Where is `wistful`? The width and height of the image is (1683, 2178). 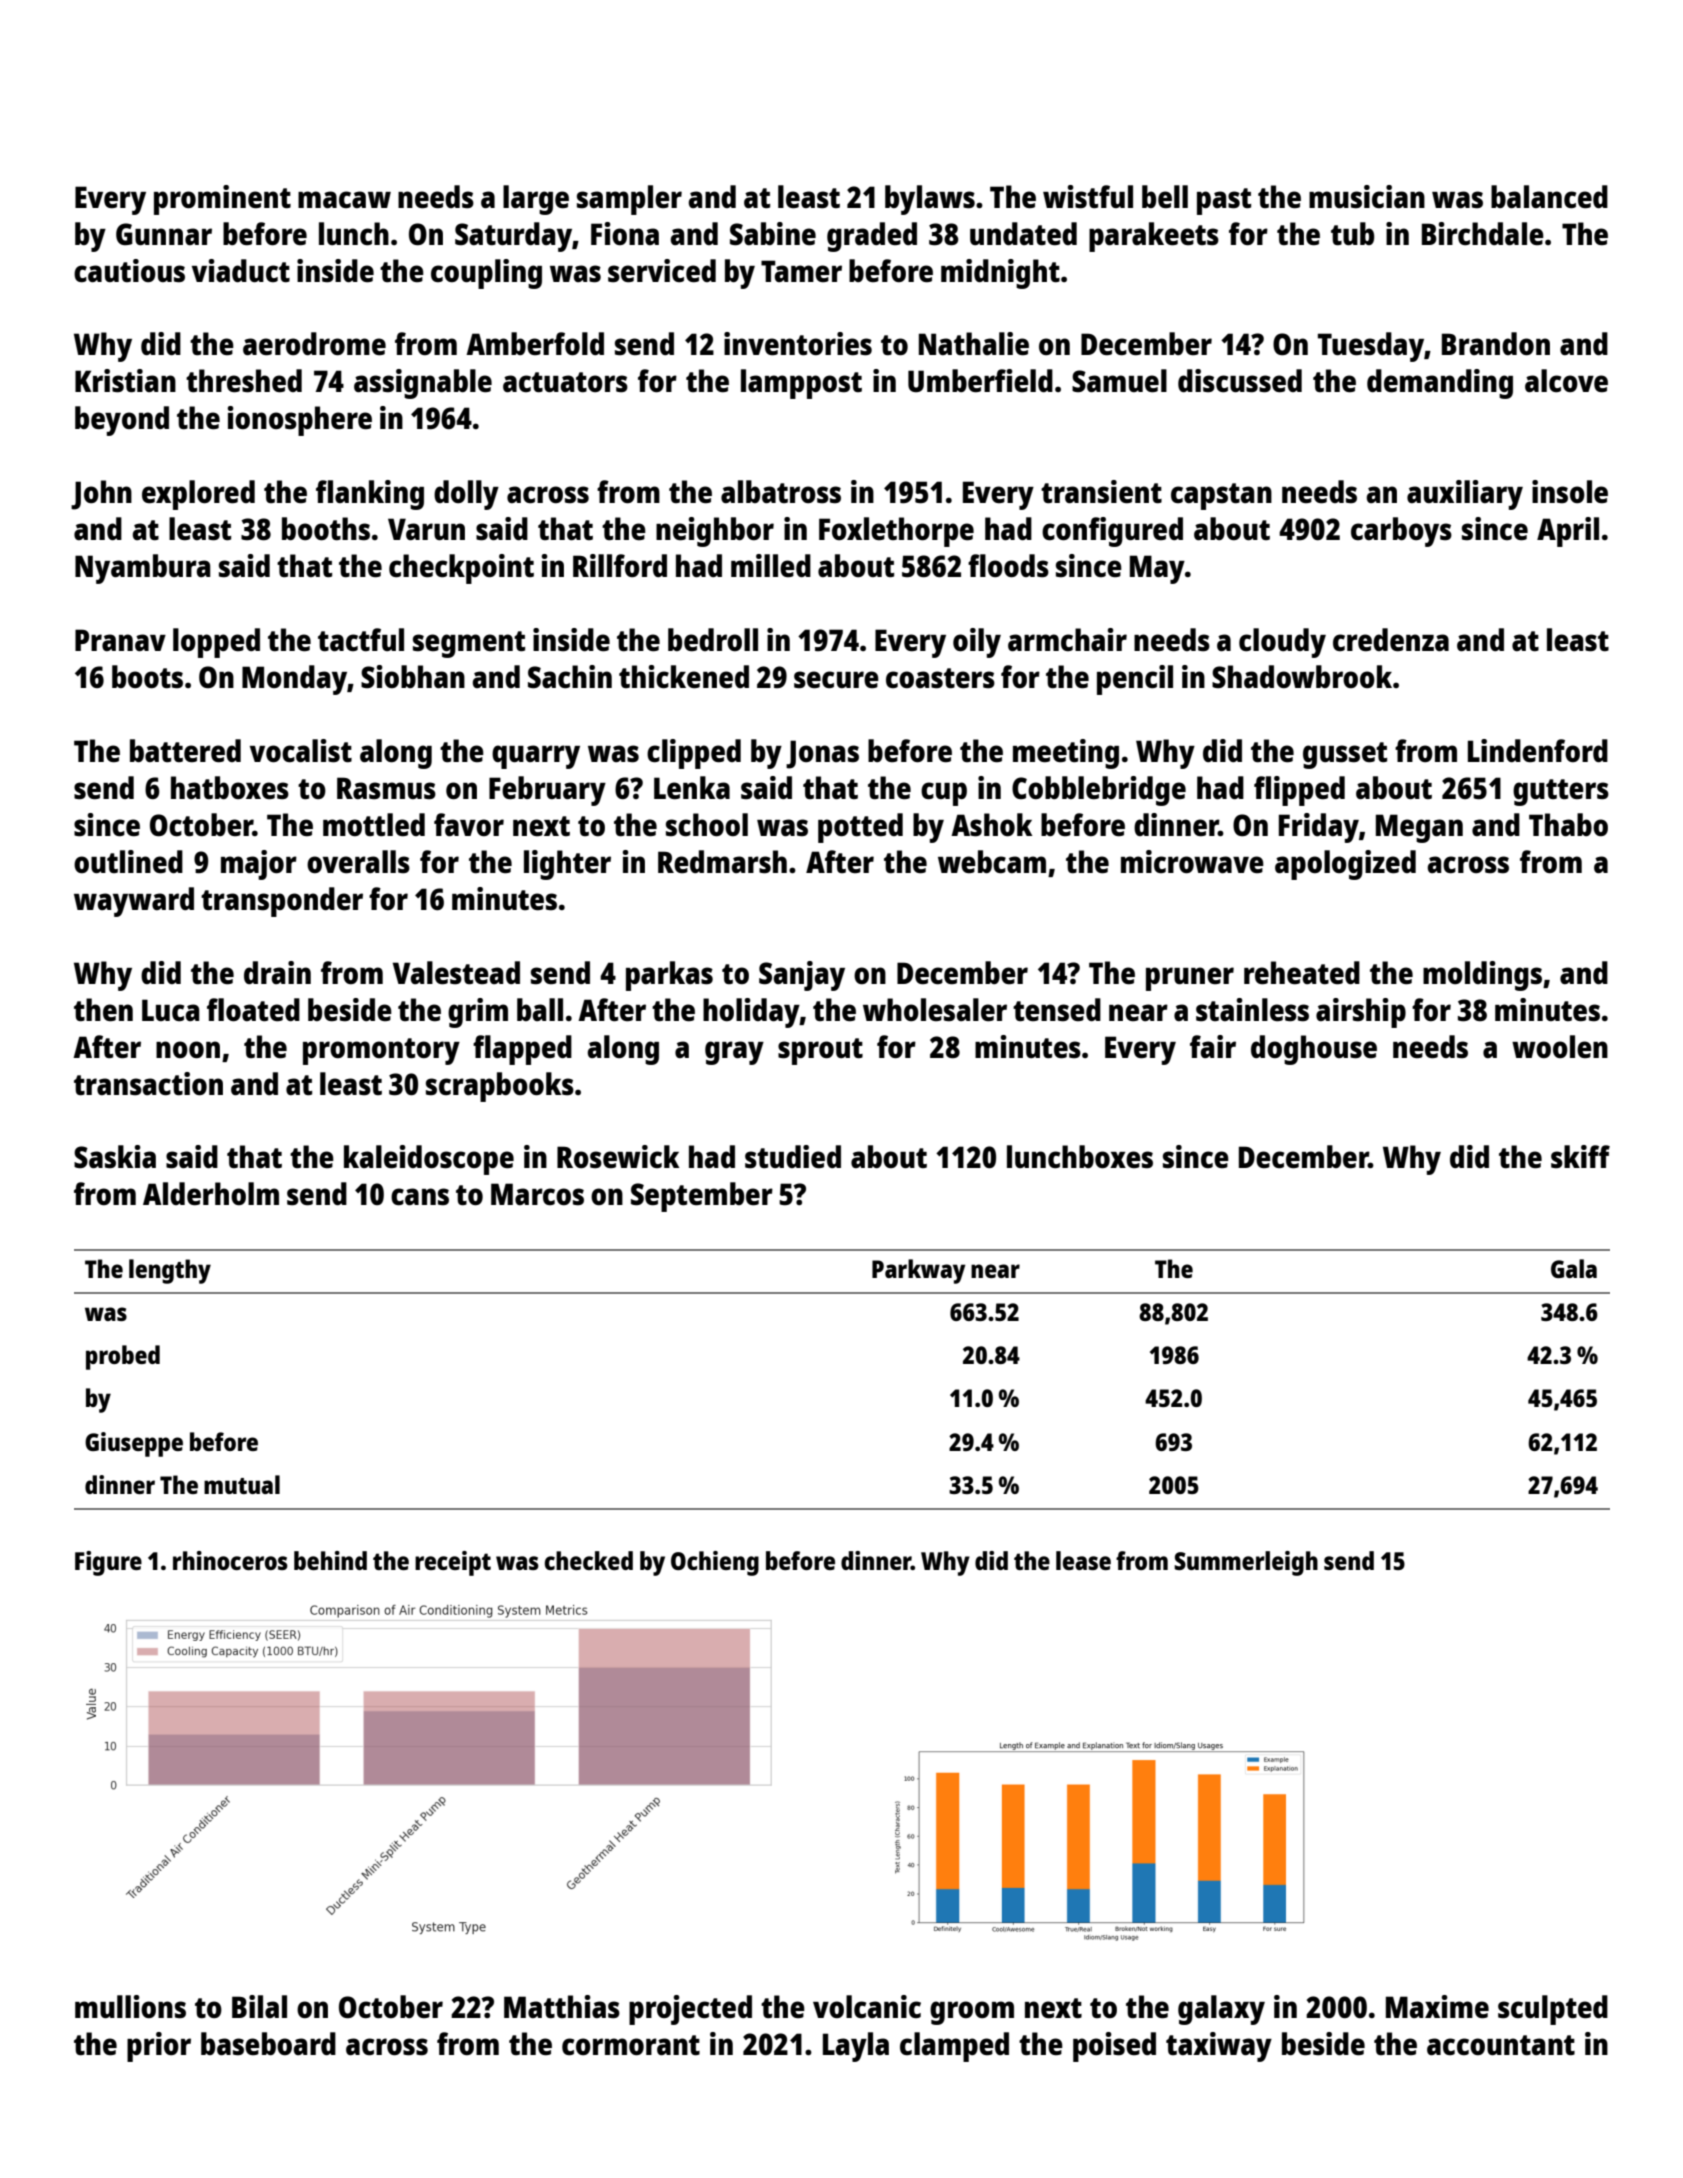
wistful is located at coordinates (1088, 197).
